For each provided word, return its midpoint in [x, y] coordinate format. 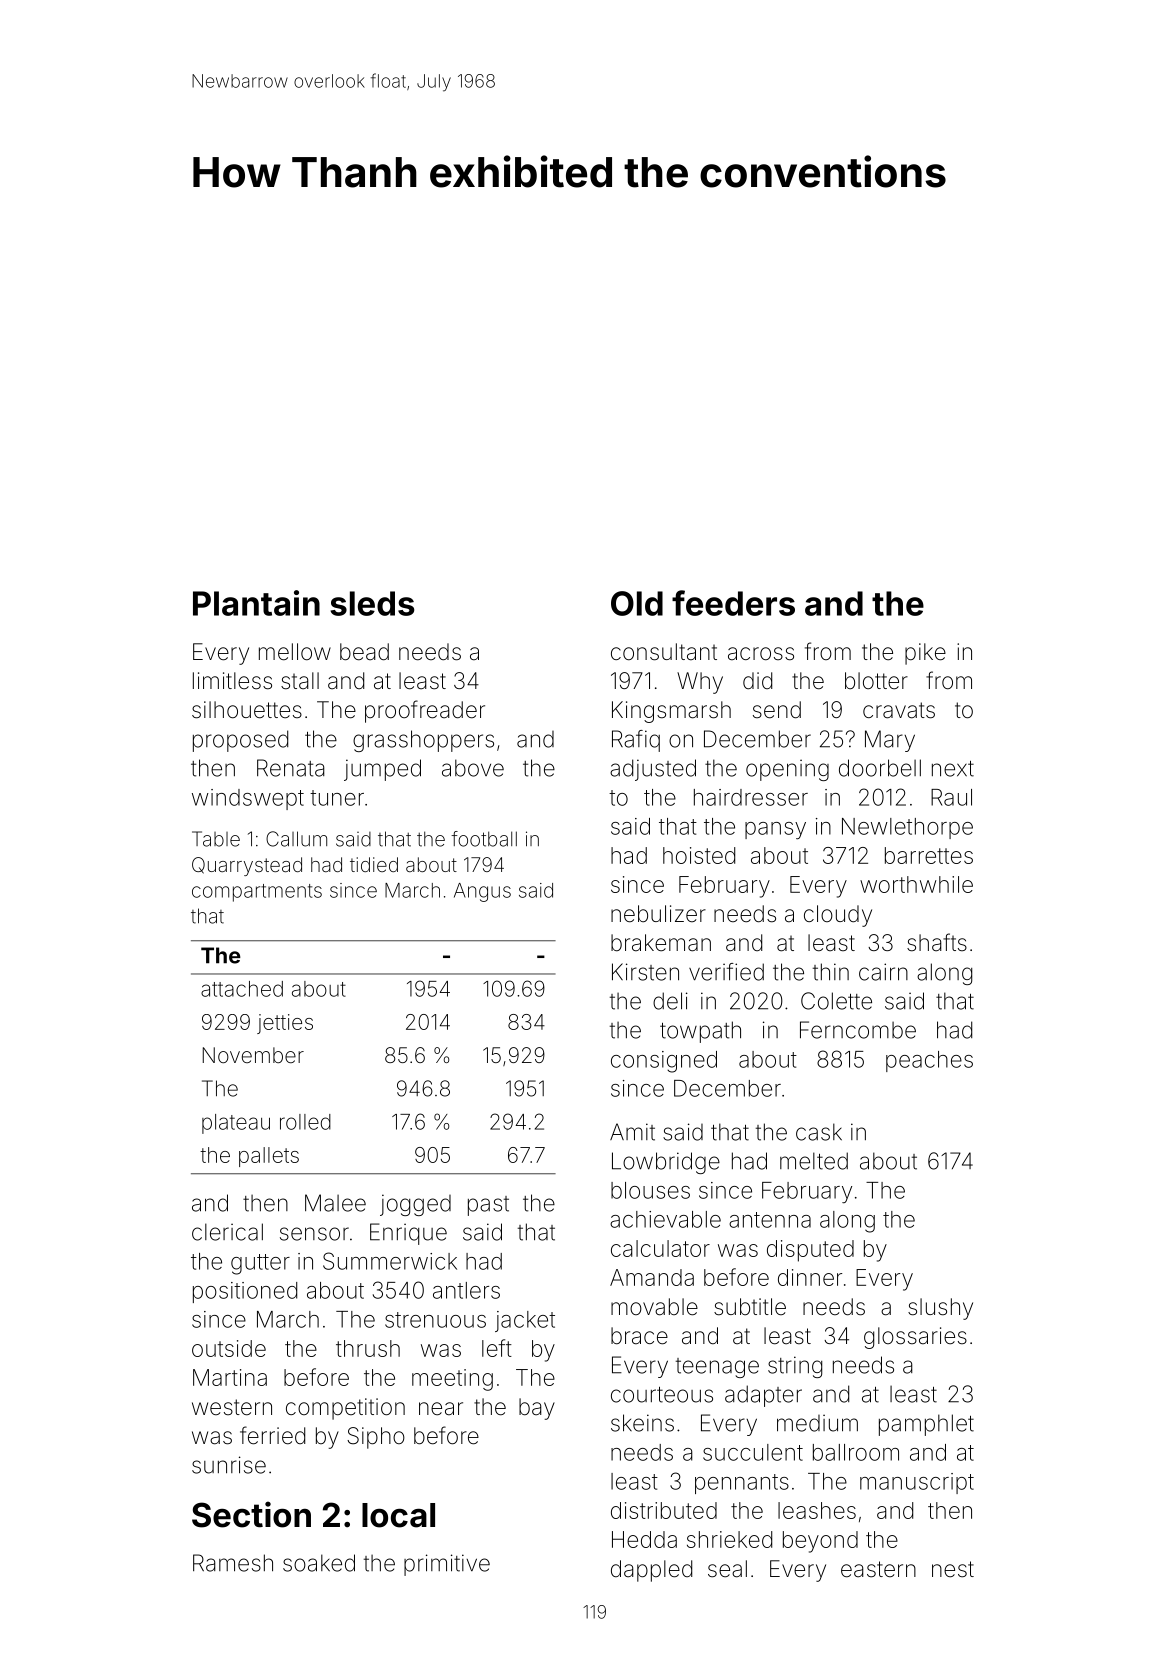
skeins [642, 1423]
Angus [482, 892]
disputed [810, 1251]
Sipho [376, 1438]
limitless [232, 681]
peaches [929, 1061]
